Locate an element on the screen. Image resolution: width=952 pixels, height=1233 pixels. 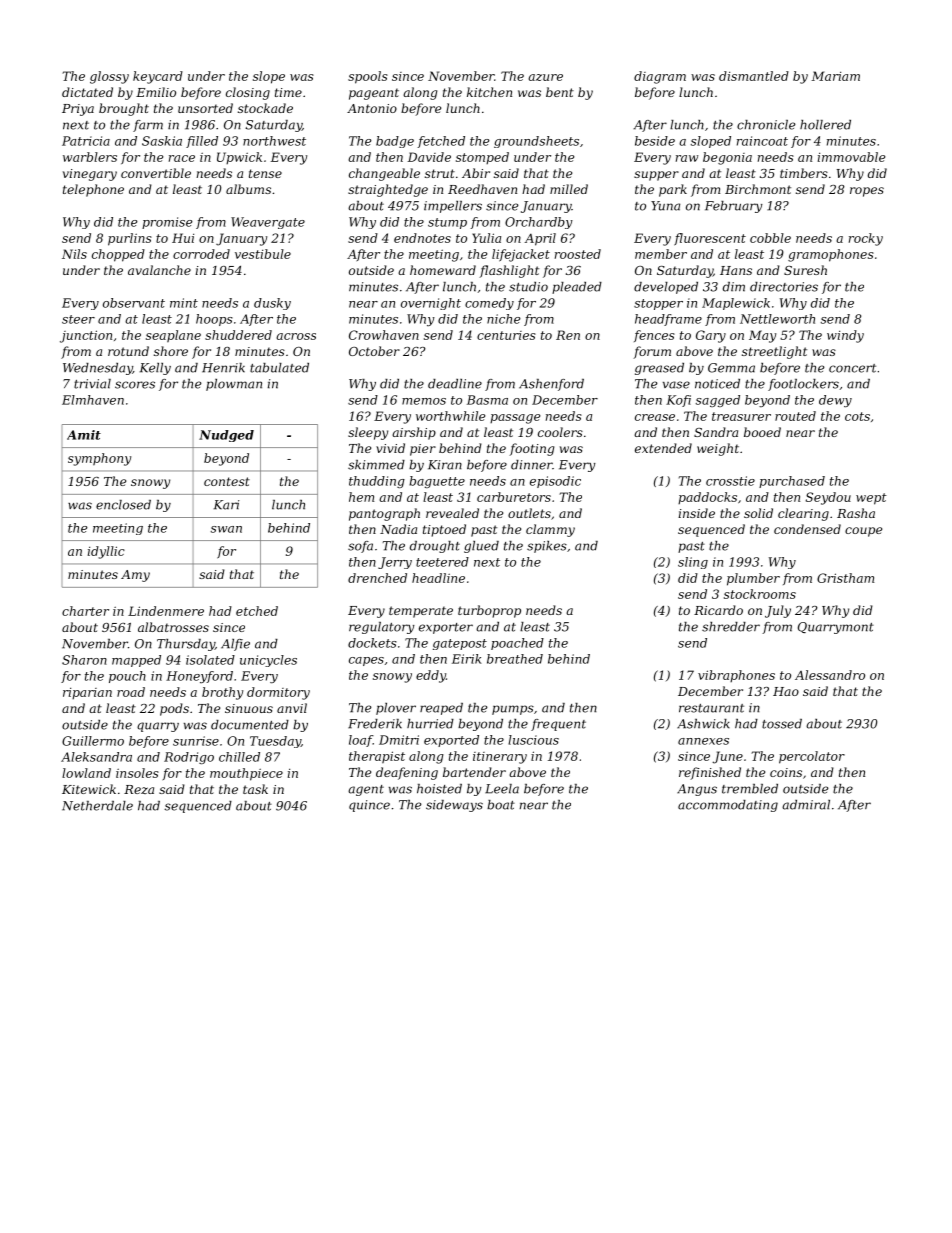
insoles is located at coordinates (137, 773).
